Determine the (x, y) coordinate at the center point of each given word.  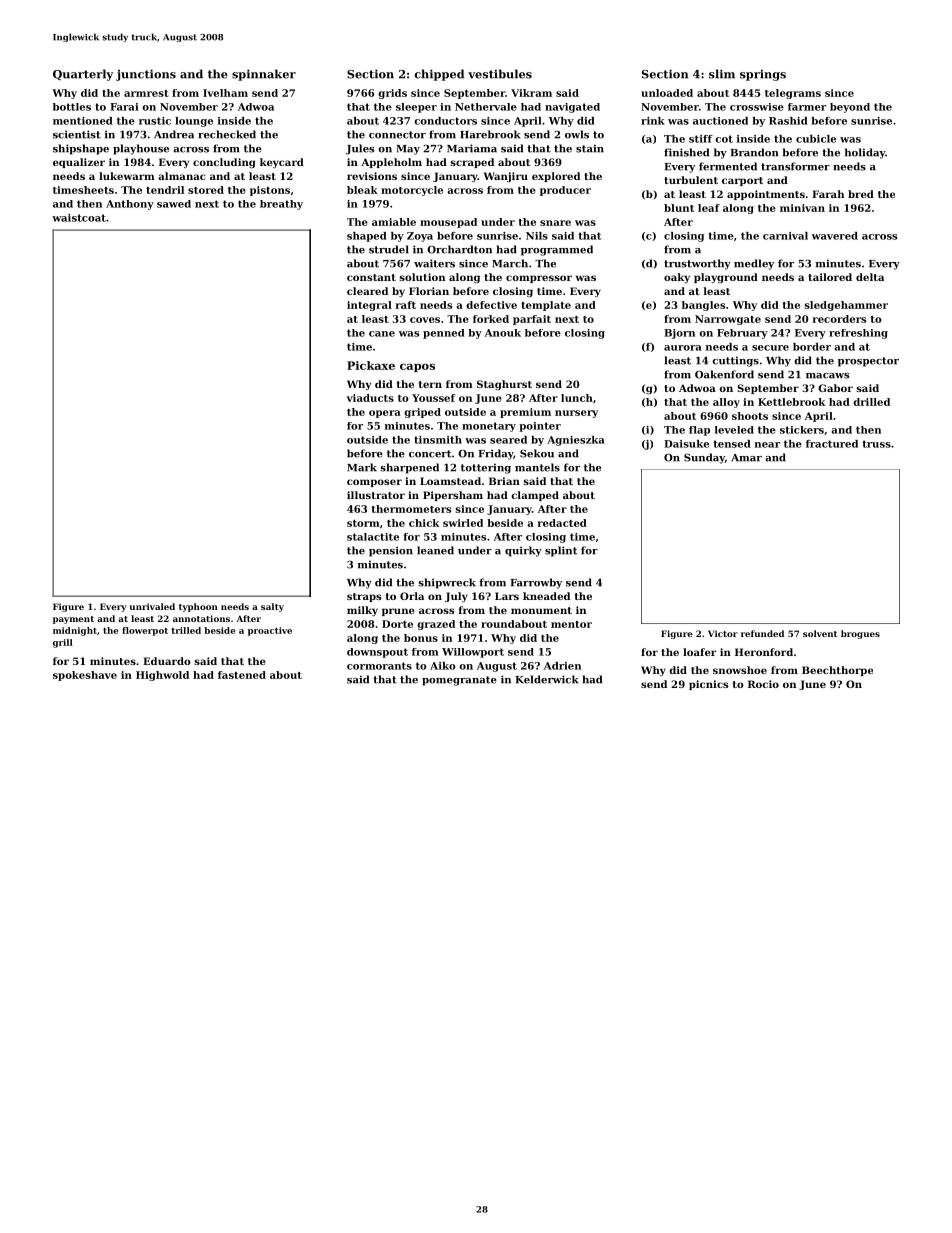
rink (653, 121)
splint (561, 551)
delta (870, 277)
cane (382, 334)
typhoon (198, 607)
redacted (562, 523)
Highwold (162, 676)
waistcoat (79, 218)
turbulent (691, 180)
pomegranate (459, 681)
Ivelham (225, 93)
